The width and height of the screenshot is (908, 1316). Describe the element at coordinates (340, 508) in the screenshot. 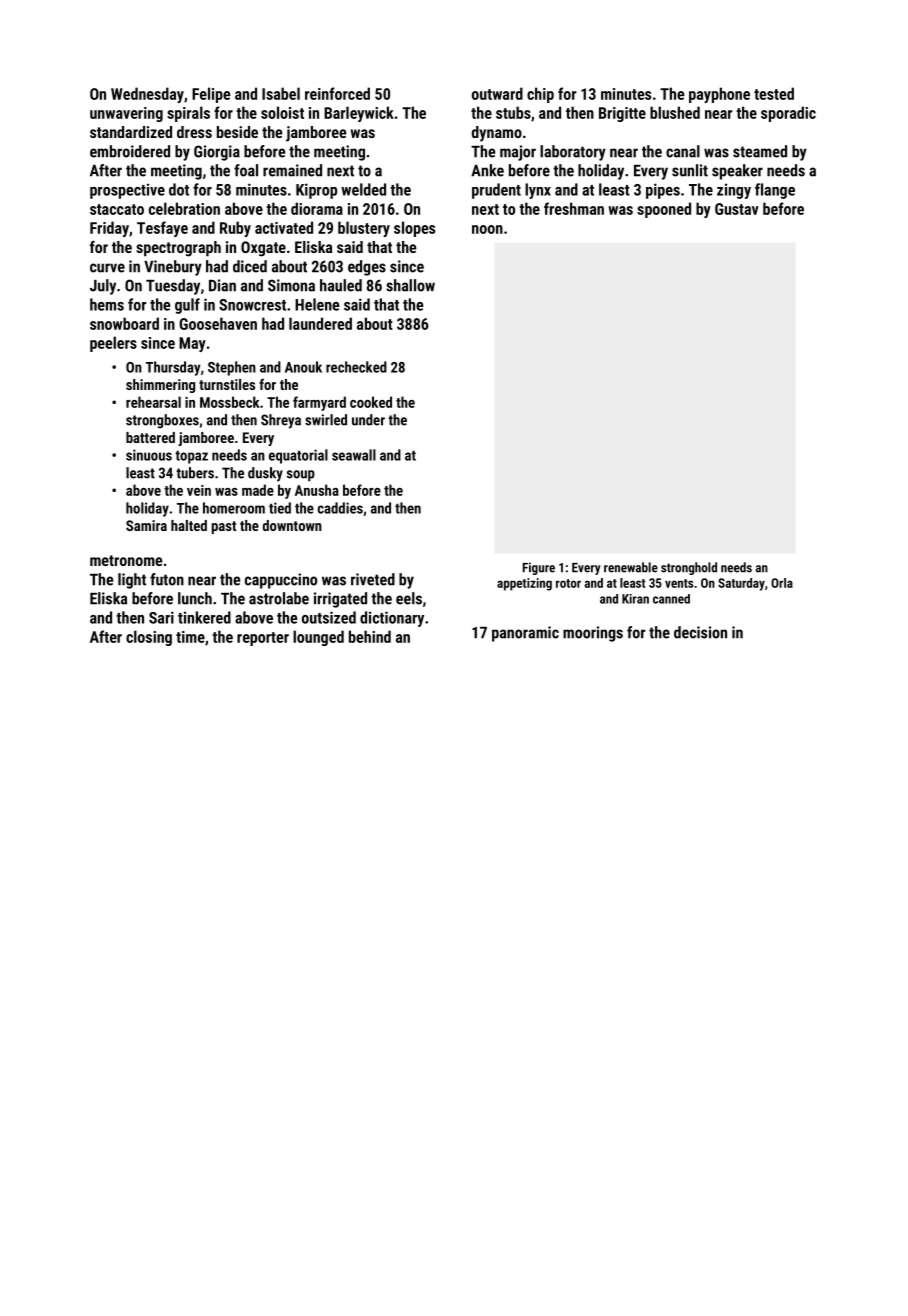

I see `caddies` at that location.
